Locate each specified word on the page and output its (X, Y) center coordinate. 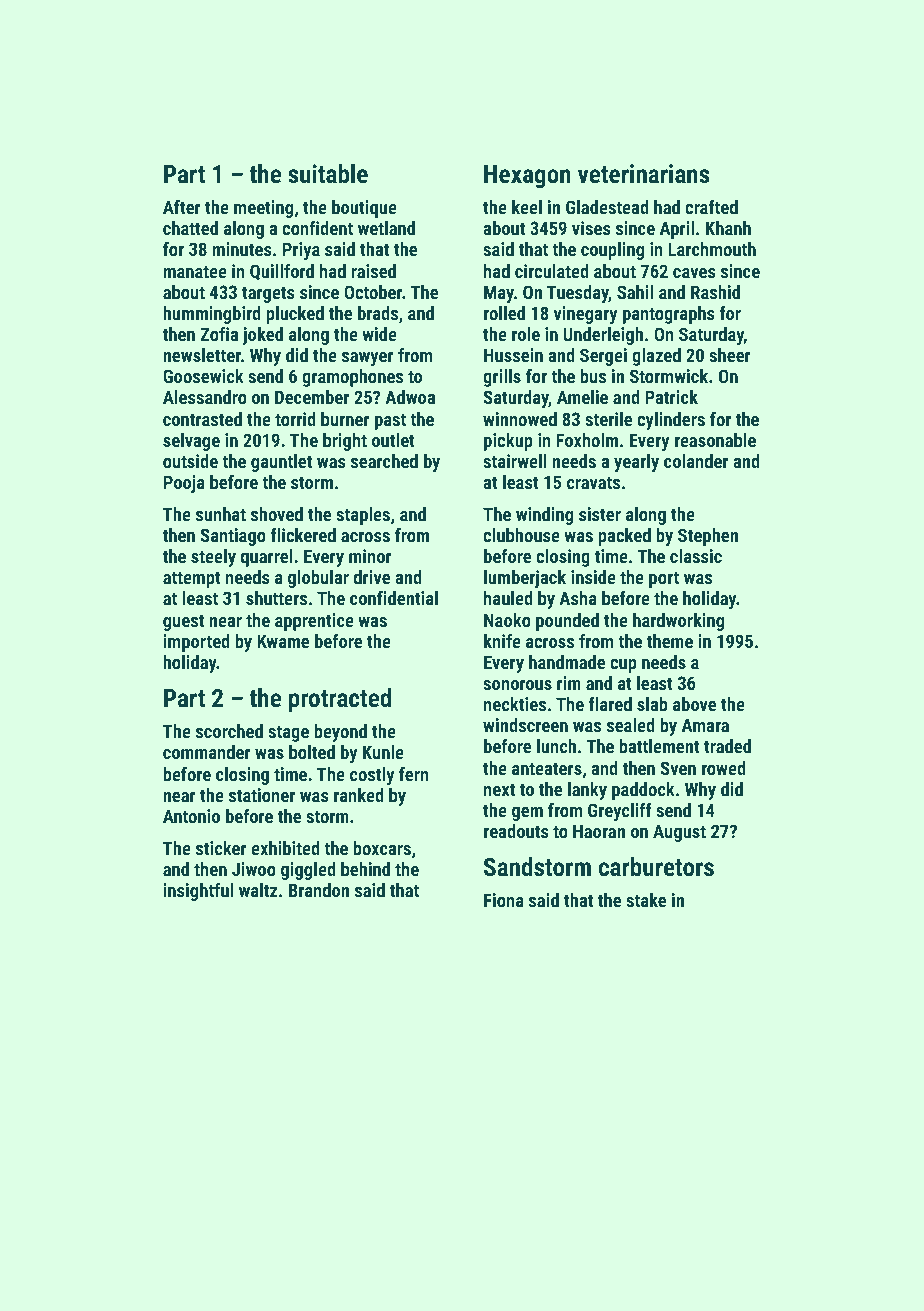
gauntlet (281, 463)
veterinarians (644, 173)
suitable (328, 173)
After (182, 207)
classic (696, 556)
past (390, 421)
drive (372, 577)
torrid (295, 419)
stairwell (515, 461)
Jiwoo (254, 869)
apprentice (314, 622)
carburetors (656, 866)
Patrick (671, 397)
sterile (608, 419)
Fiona (504, 900)
